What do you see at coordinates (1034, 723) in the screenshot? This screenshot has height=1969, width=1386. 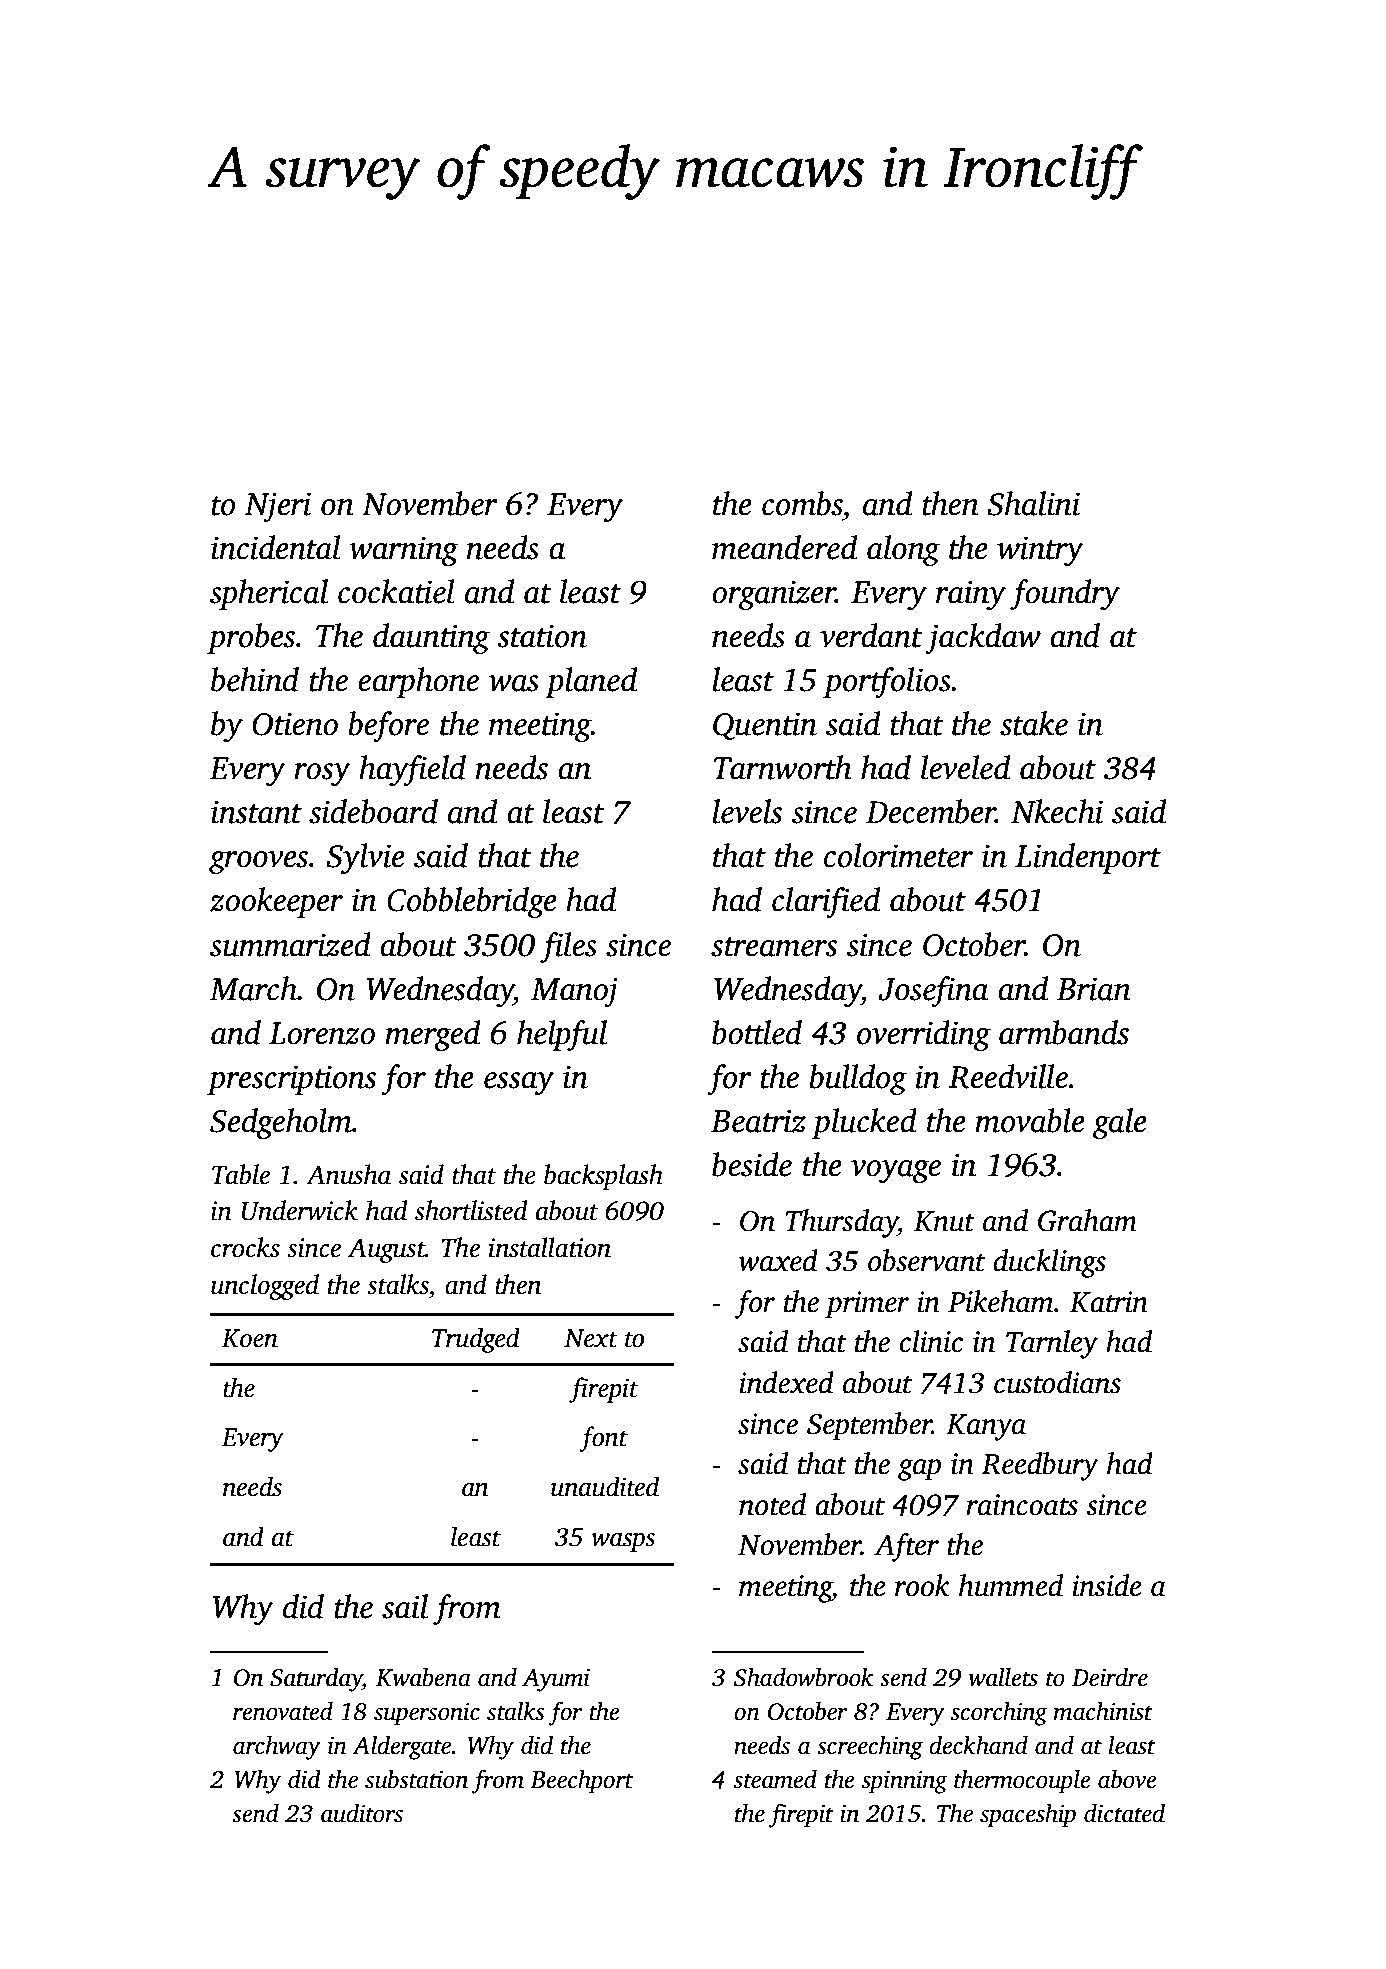 I see `stake` at bounding box center [1034, 723].
